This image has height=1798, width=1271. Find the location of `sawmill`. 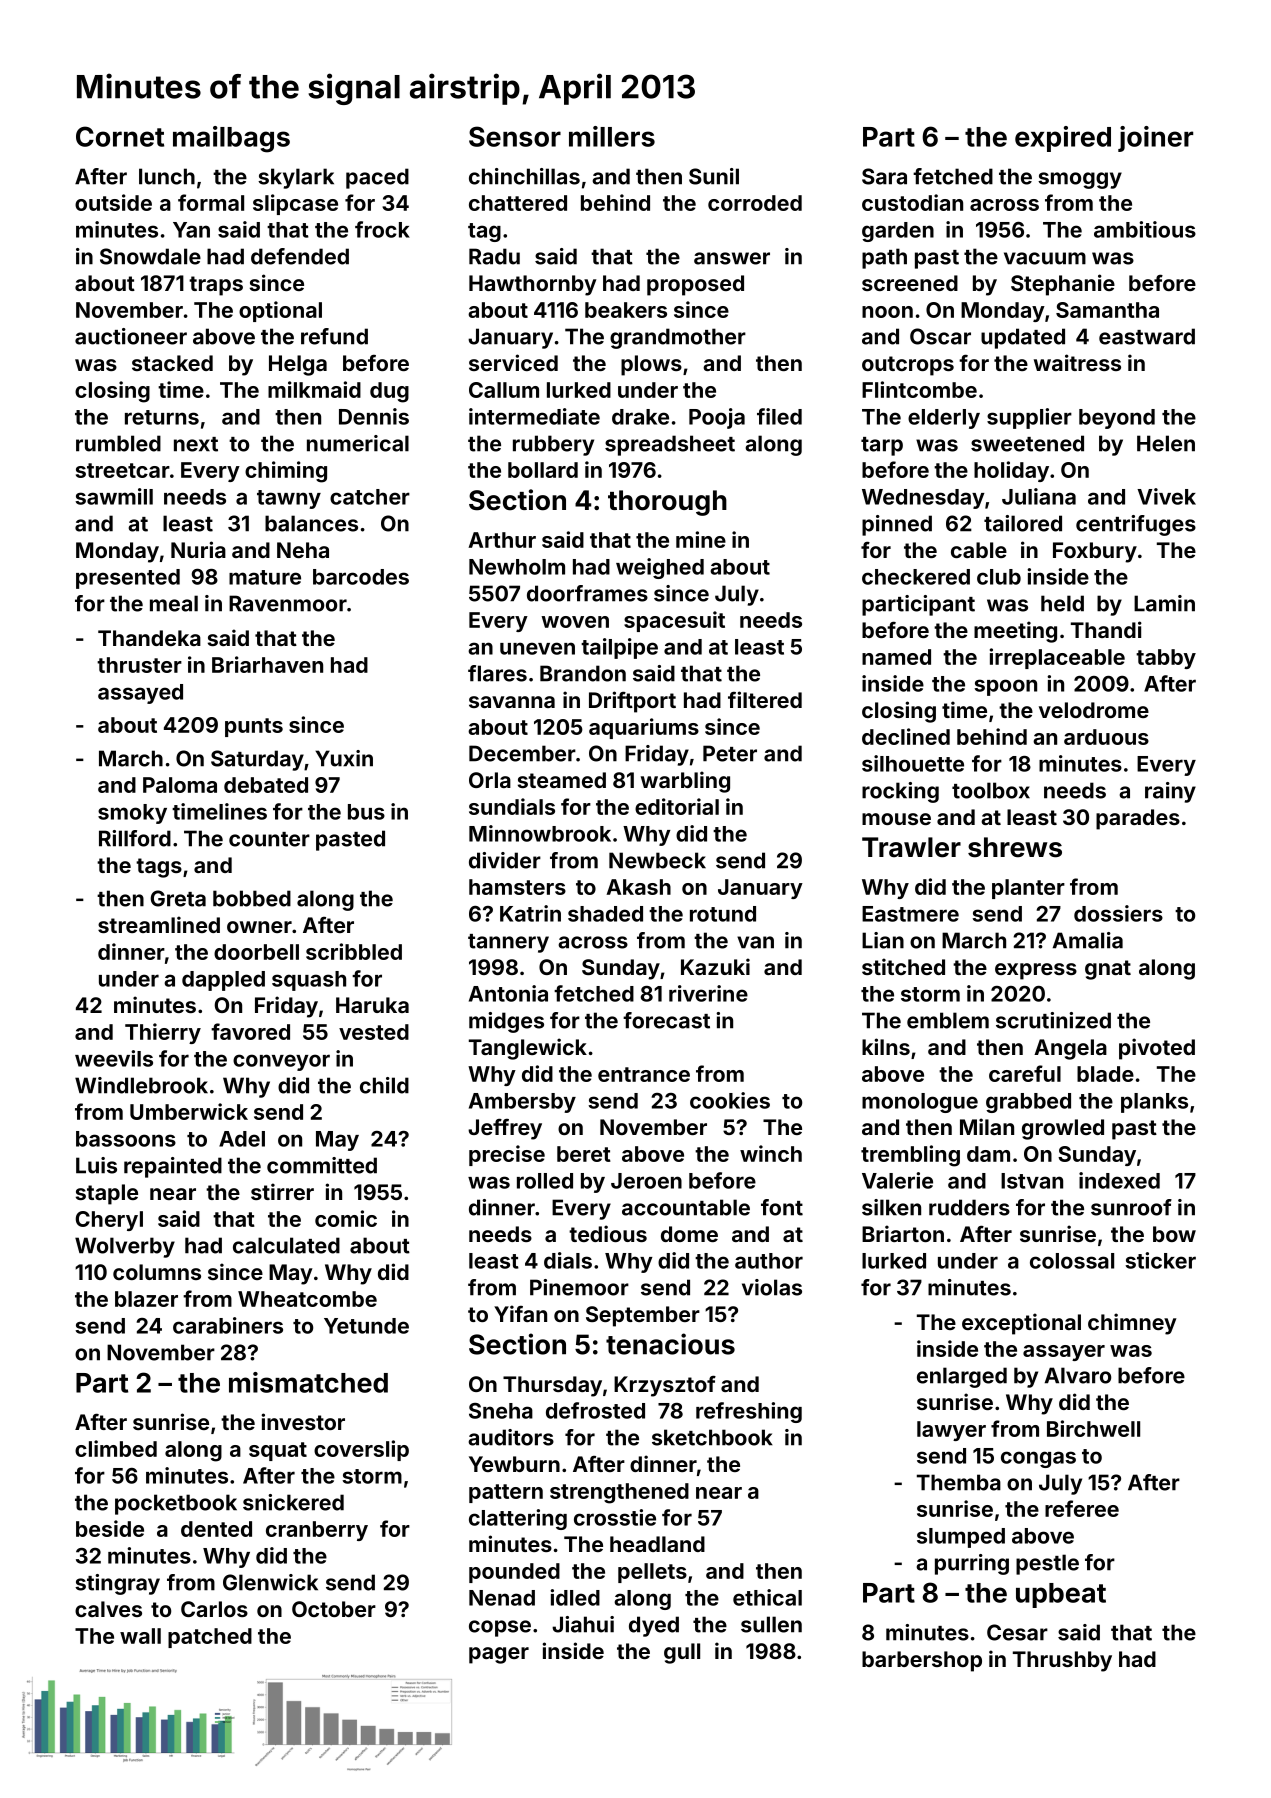

sawmill is located at coordinates (114, 496).
